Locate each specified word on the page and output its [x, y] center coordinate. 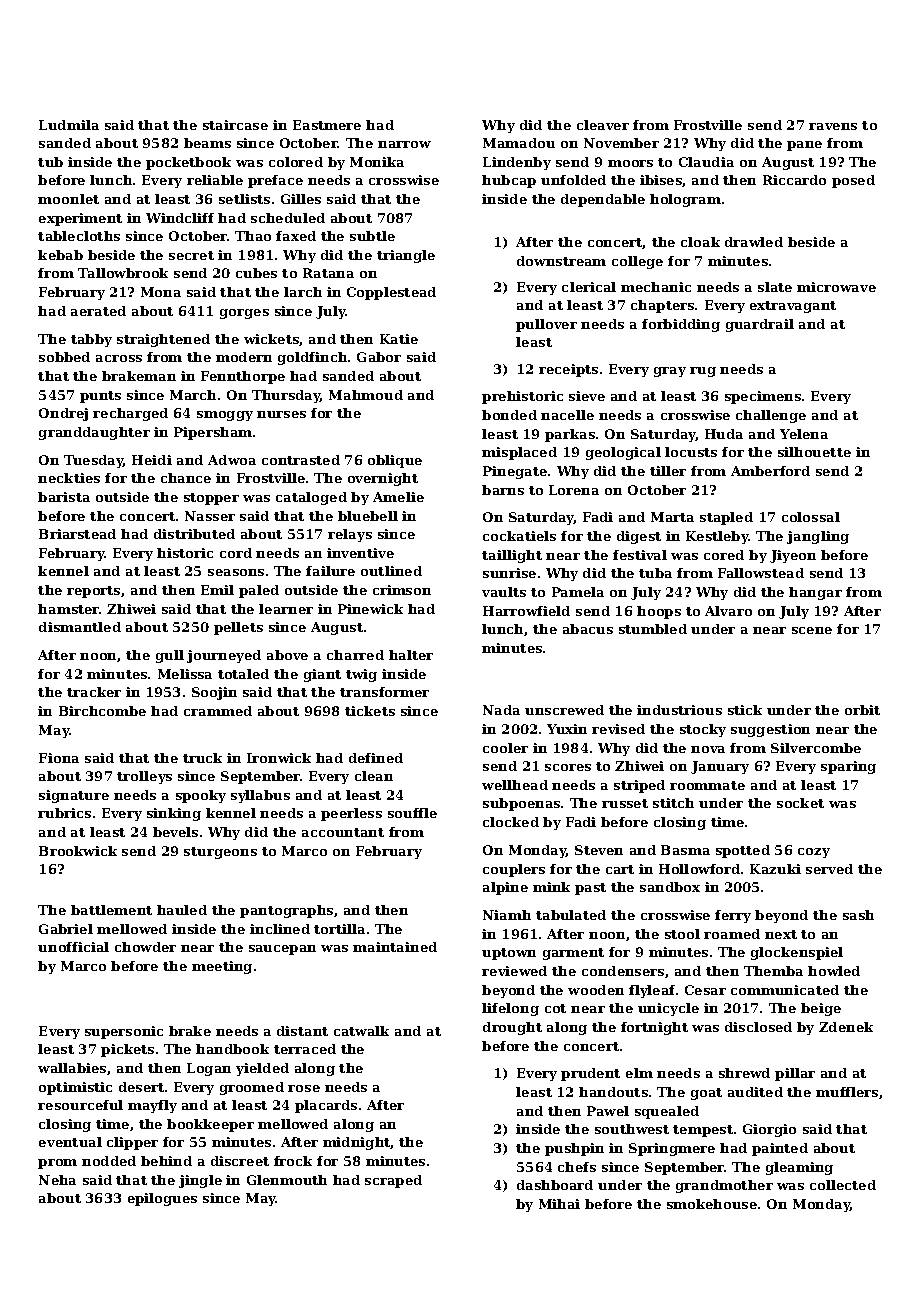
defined [376, 758]
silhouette [814, 452]
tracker [94, 692]
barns [503, 490]
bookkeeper [210, 1125]
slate [775, 287]
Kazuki [775, 869]
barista [64, 497]
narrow [404, 144]
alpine [505, 888]
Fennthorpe [243, 377]
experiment [80, 219]
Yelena [804, 434]
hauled [182, 910]
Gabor [379, 357]
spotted [743, 851]
